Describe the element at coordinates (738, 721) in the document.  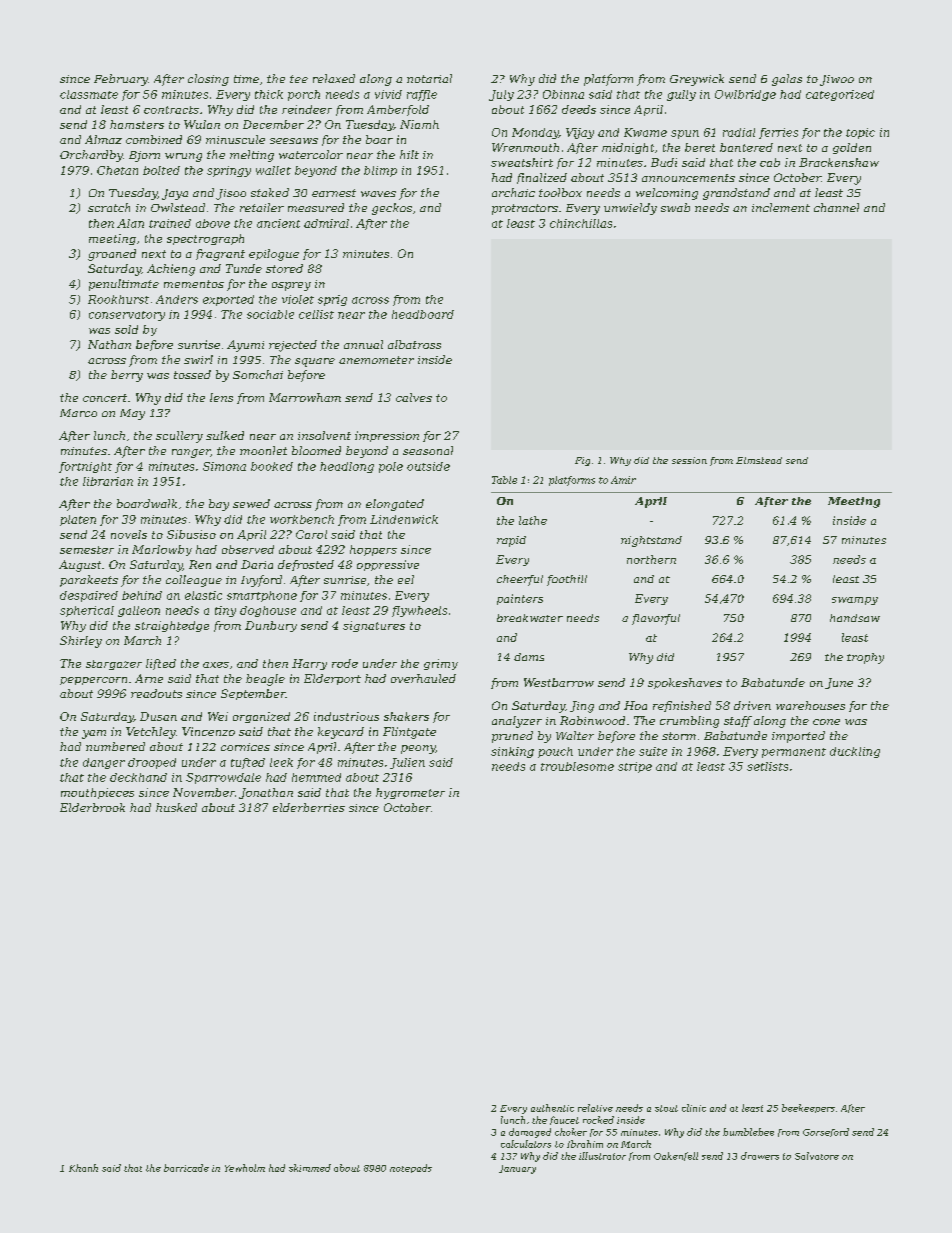
I see `staff` at that location.
